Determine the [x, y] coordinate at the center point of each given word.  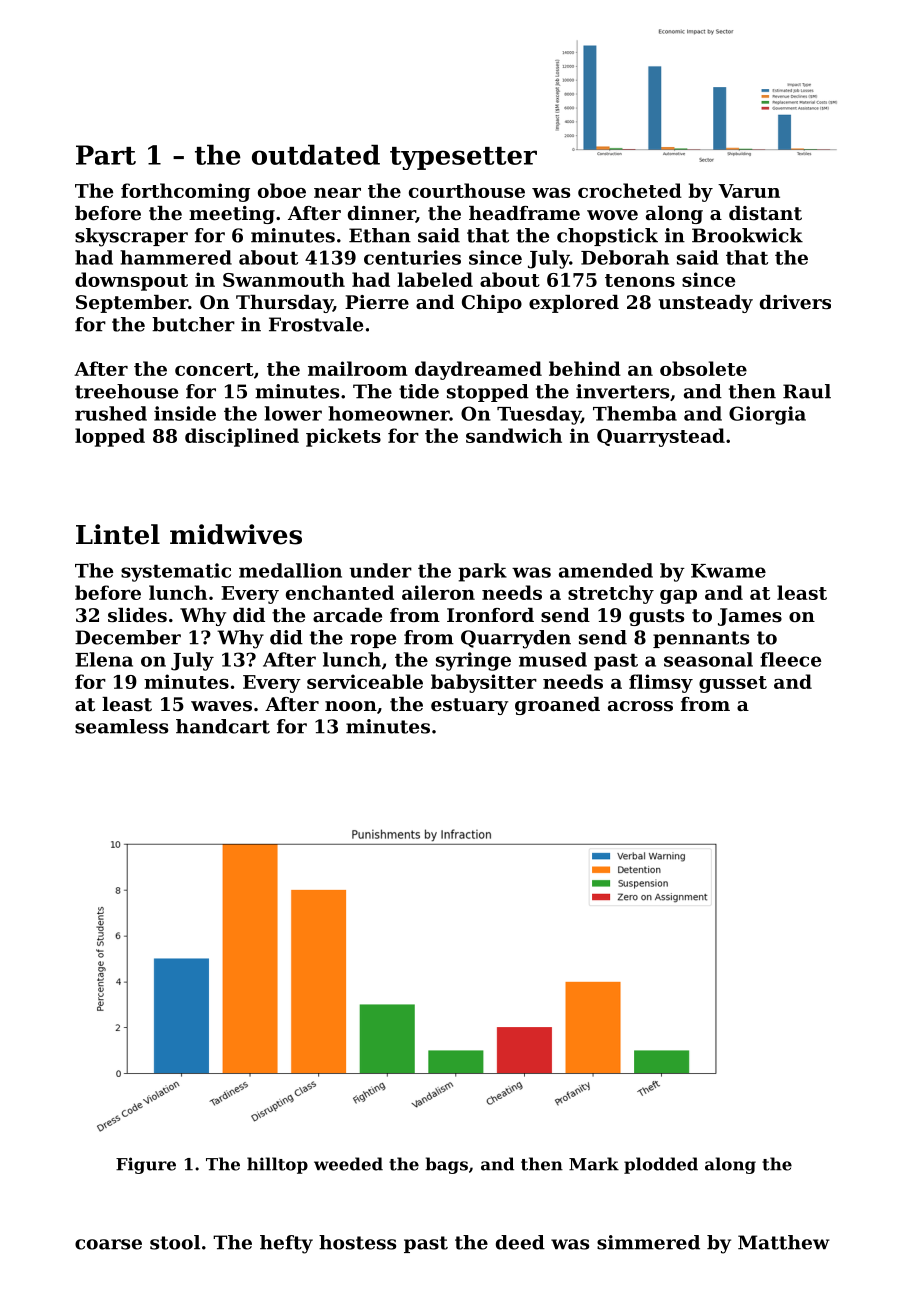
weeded [348, 1164]
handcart [223, 726]
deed [520, 1242]
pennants [701, 639]
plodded [661, 1165]
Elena [104, 659]
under [380, 570]
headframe [524, 213]
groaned [557, 706]
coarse [108, 1244]
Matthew [784, 1242]
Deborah [625, 257]
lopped [110, 437]
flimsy [661, 683]
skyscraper [131, 237]
